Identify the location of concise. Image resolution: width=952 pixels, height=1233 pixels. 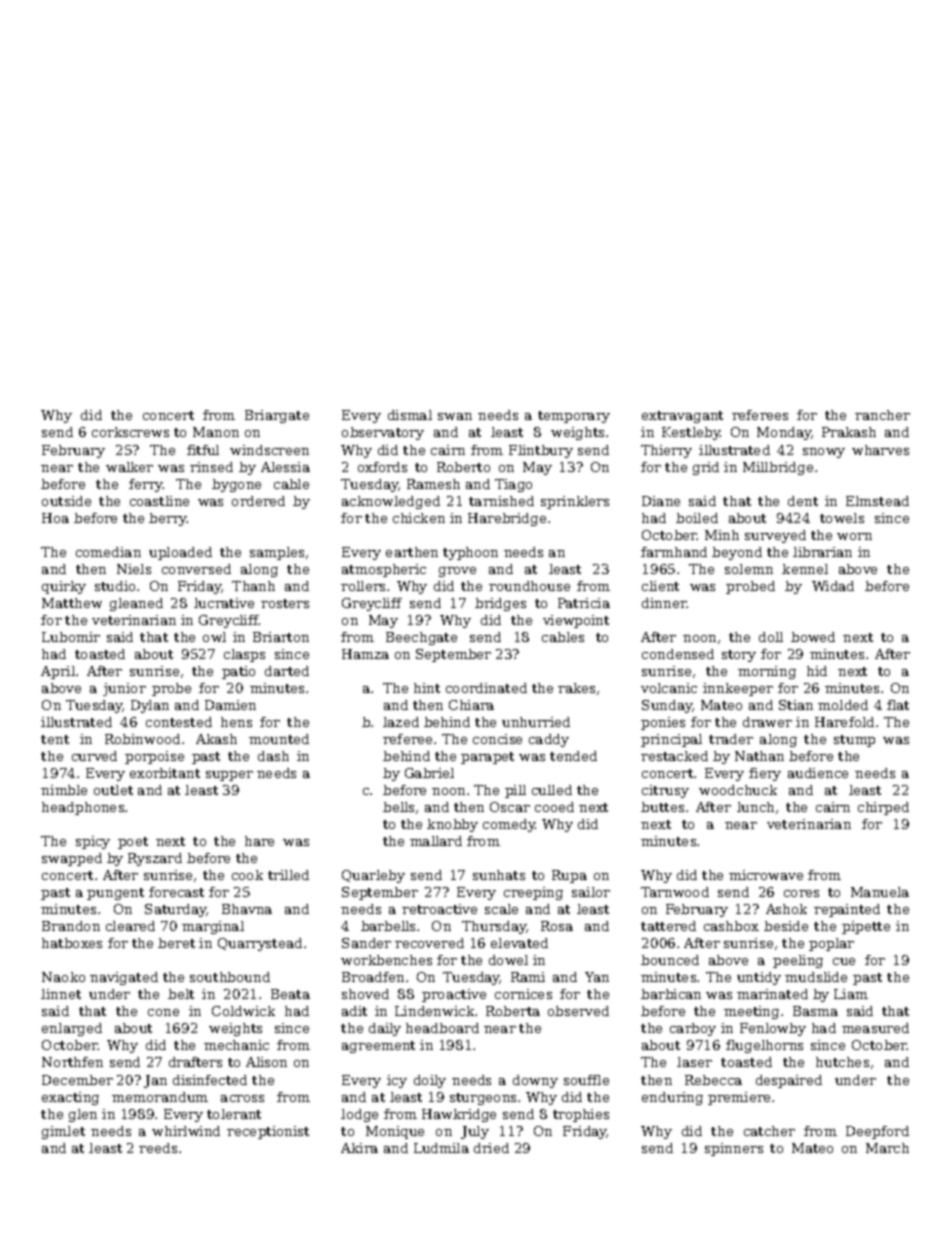
(497, 739).
